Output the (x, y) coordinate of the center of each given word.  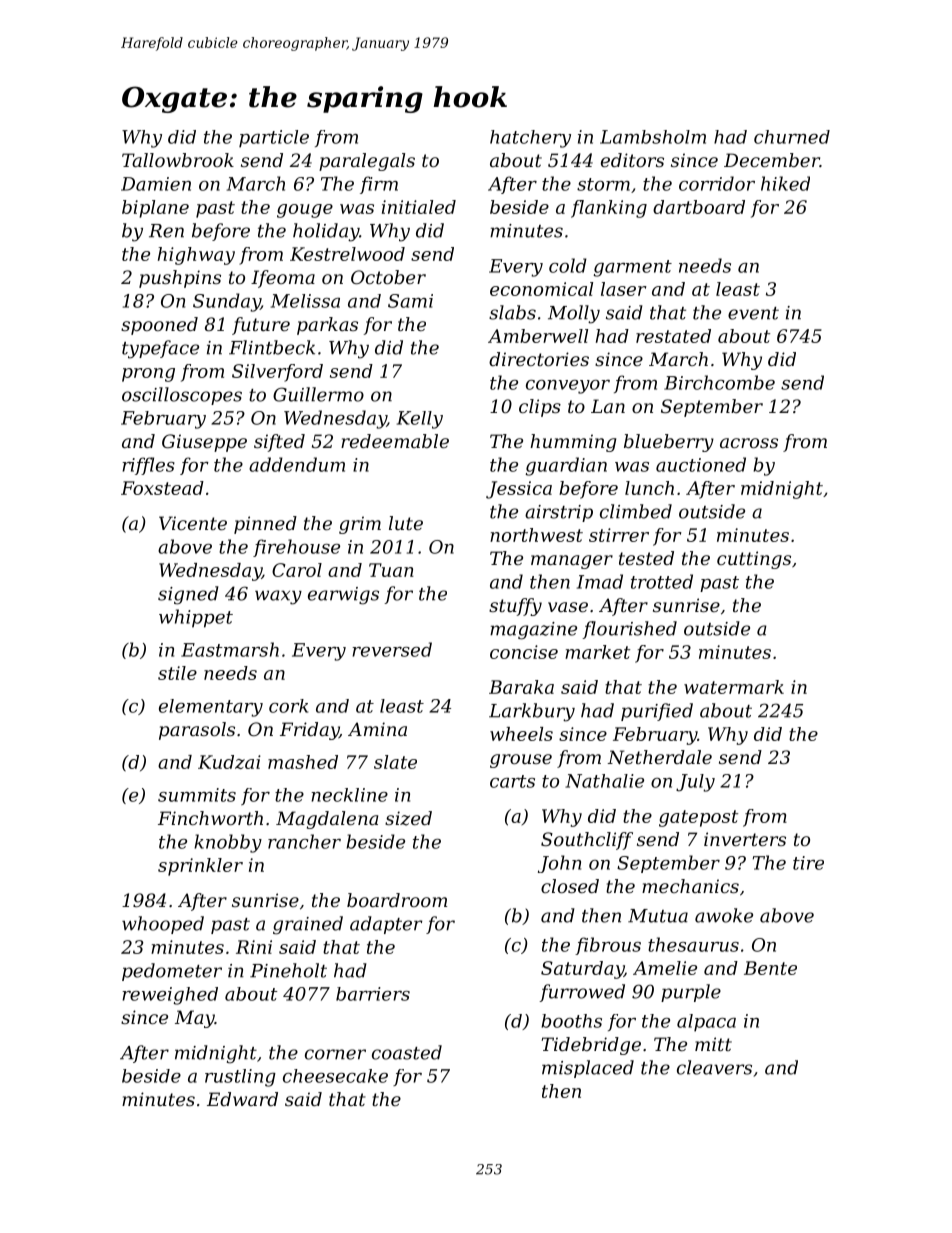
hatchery (530, 139)
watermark (734, 687)
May (195, 1019)
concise (524, 652)
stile (177, 673)
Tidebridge (591, 1046)
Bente (770, 968)
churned (792, 137)
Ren (166, 231)
